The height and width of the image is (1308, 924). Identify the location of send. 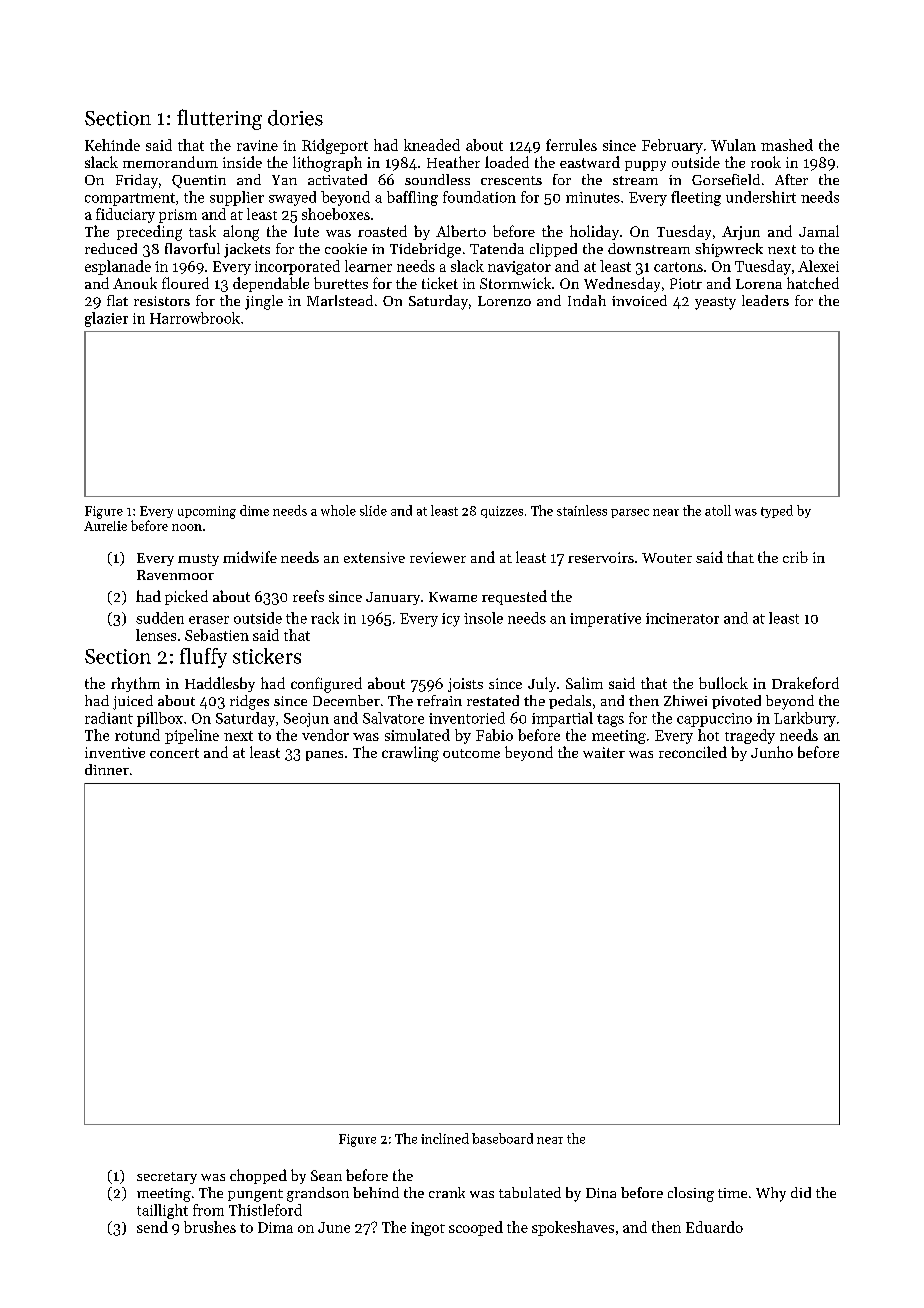
(152, 1227).
